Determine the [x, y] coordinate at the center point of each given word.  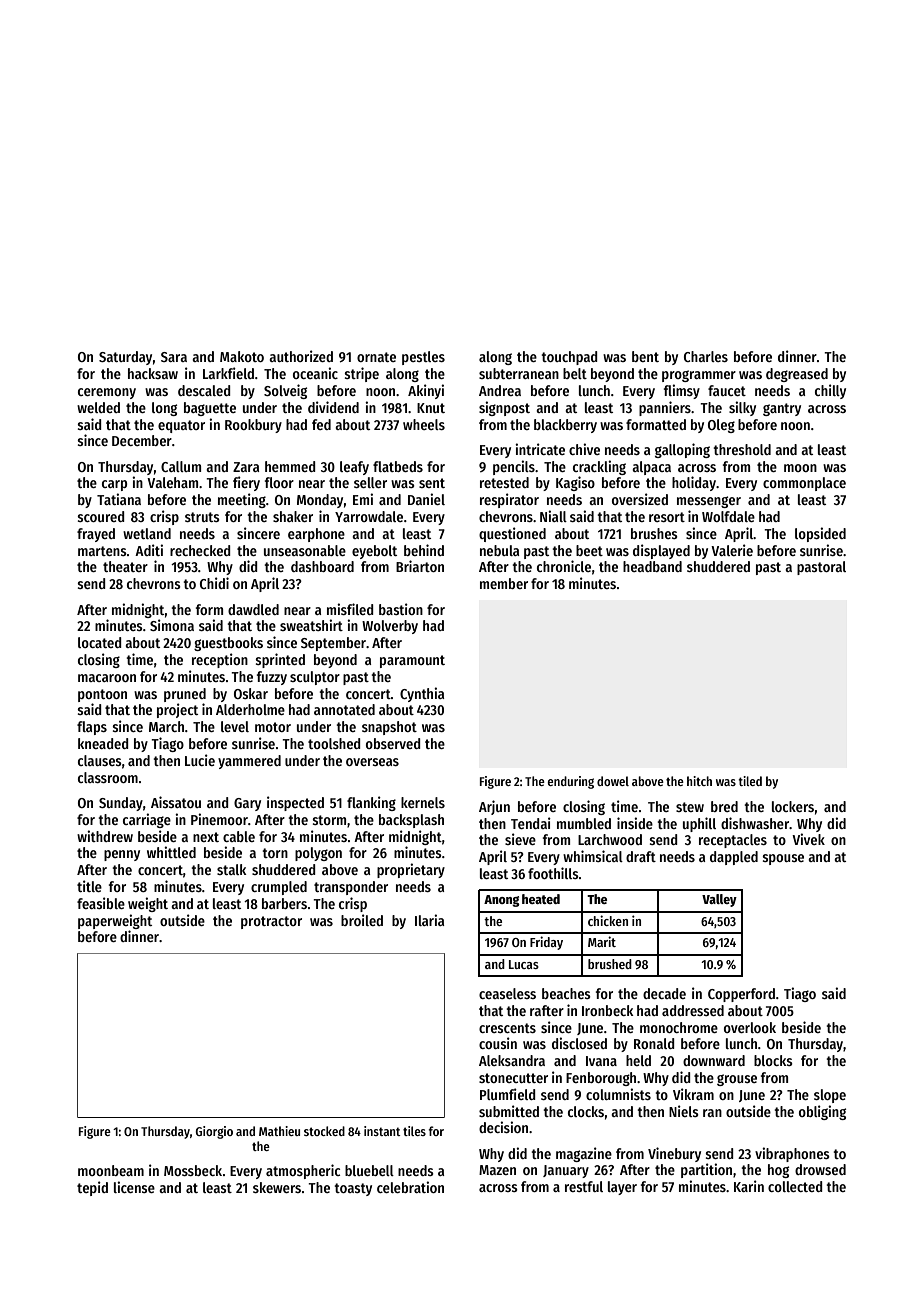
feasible [101, 903]
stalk [231, 869]
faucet [727, 390]
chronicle [564, 566]
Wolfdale [728, 516]
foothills [553, 873]
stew [690, 807]
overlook [750, 1027]
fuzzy [272, 678]
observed [393, 743]
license [134, 1187]
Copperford [741, 995]
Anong [502, 901]
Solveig [285, 391]
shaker [293, 516]
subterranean [519, 373]
